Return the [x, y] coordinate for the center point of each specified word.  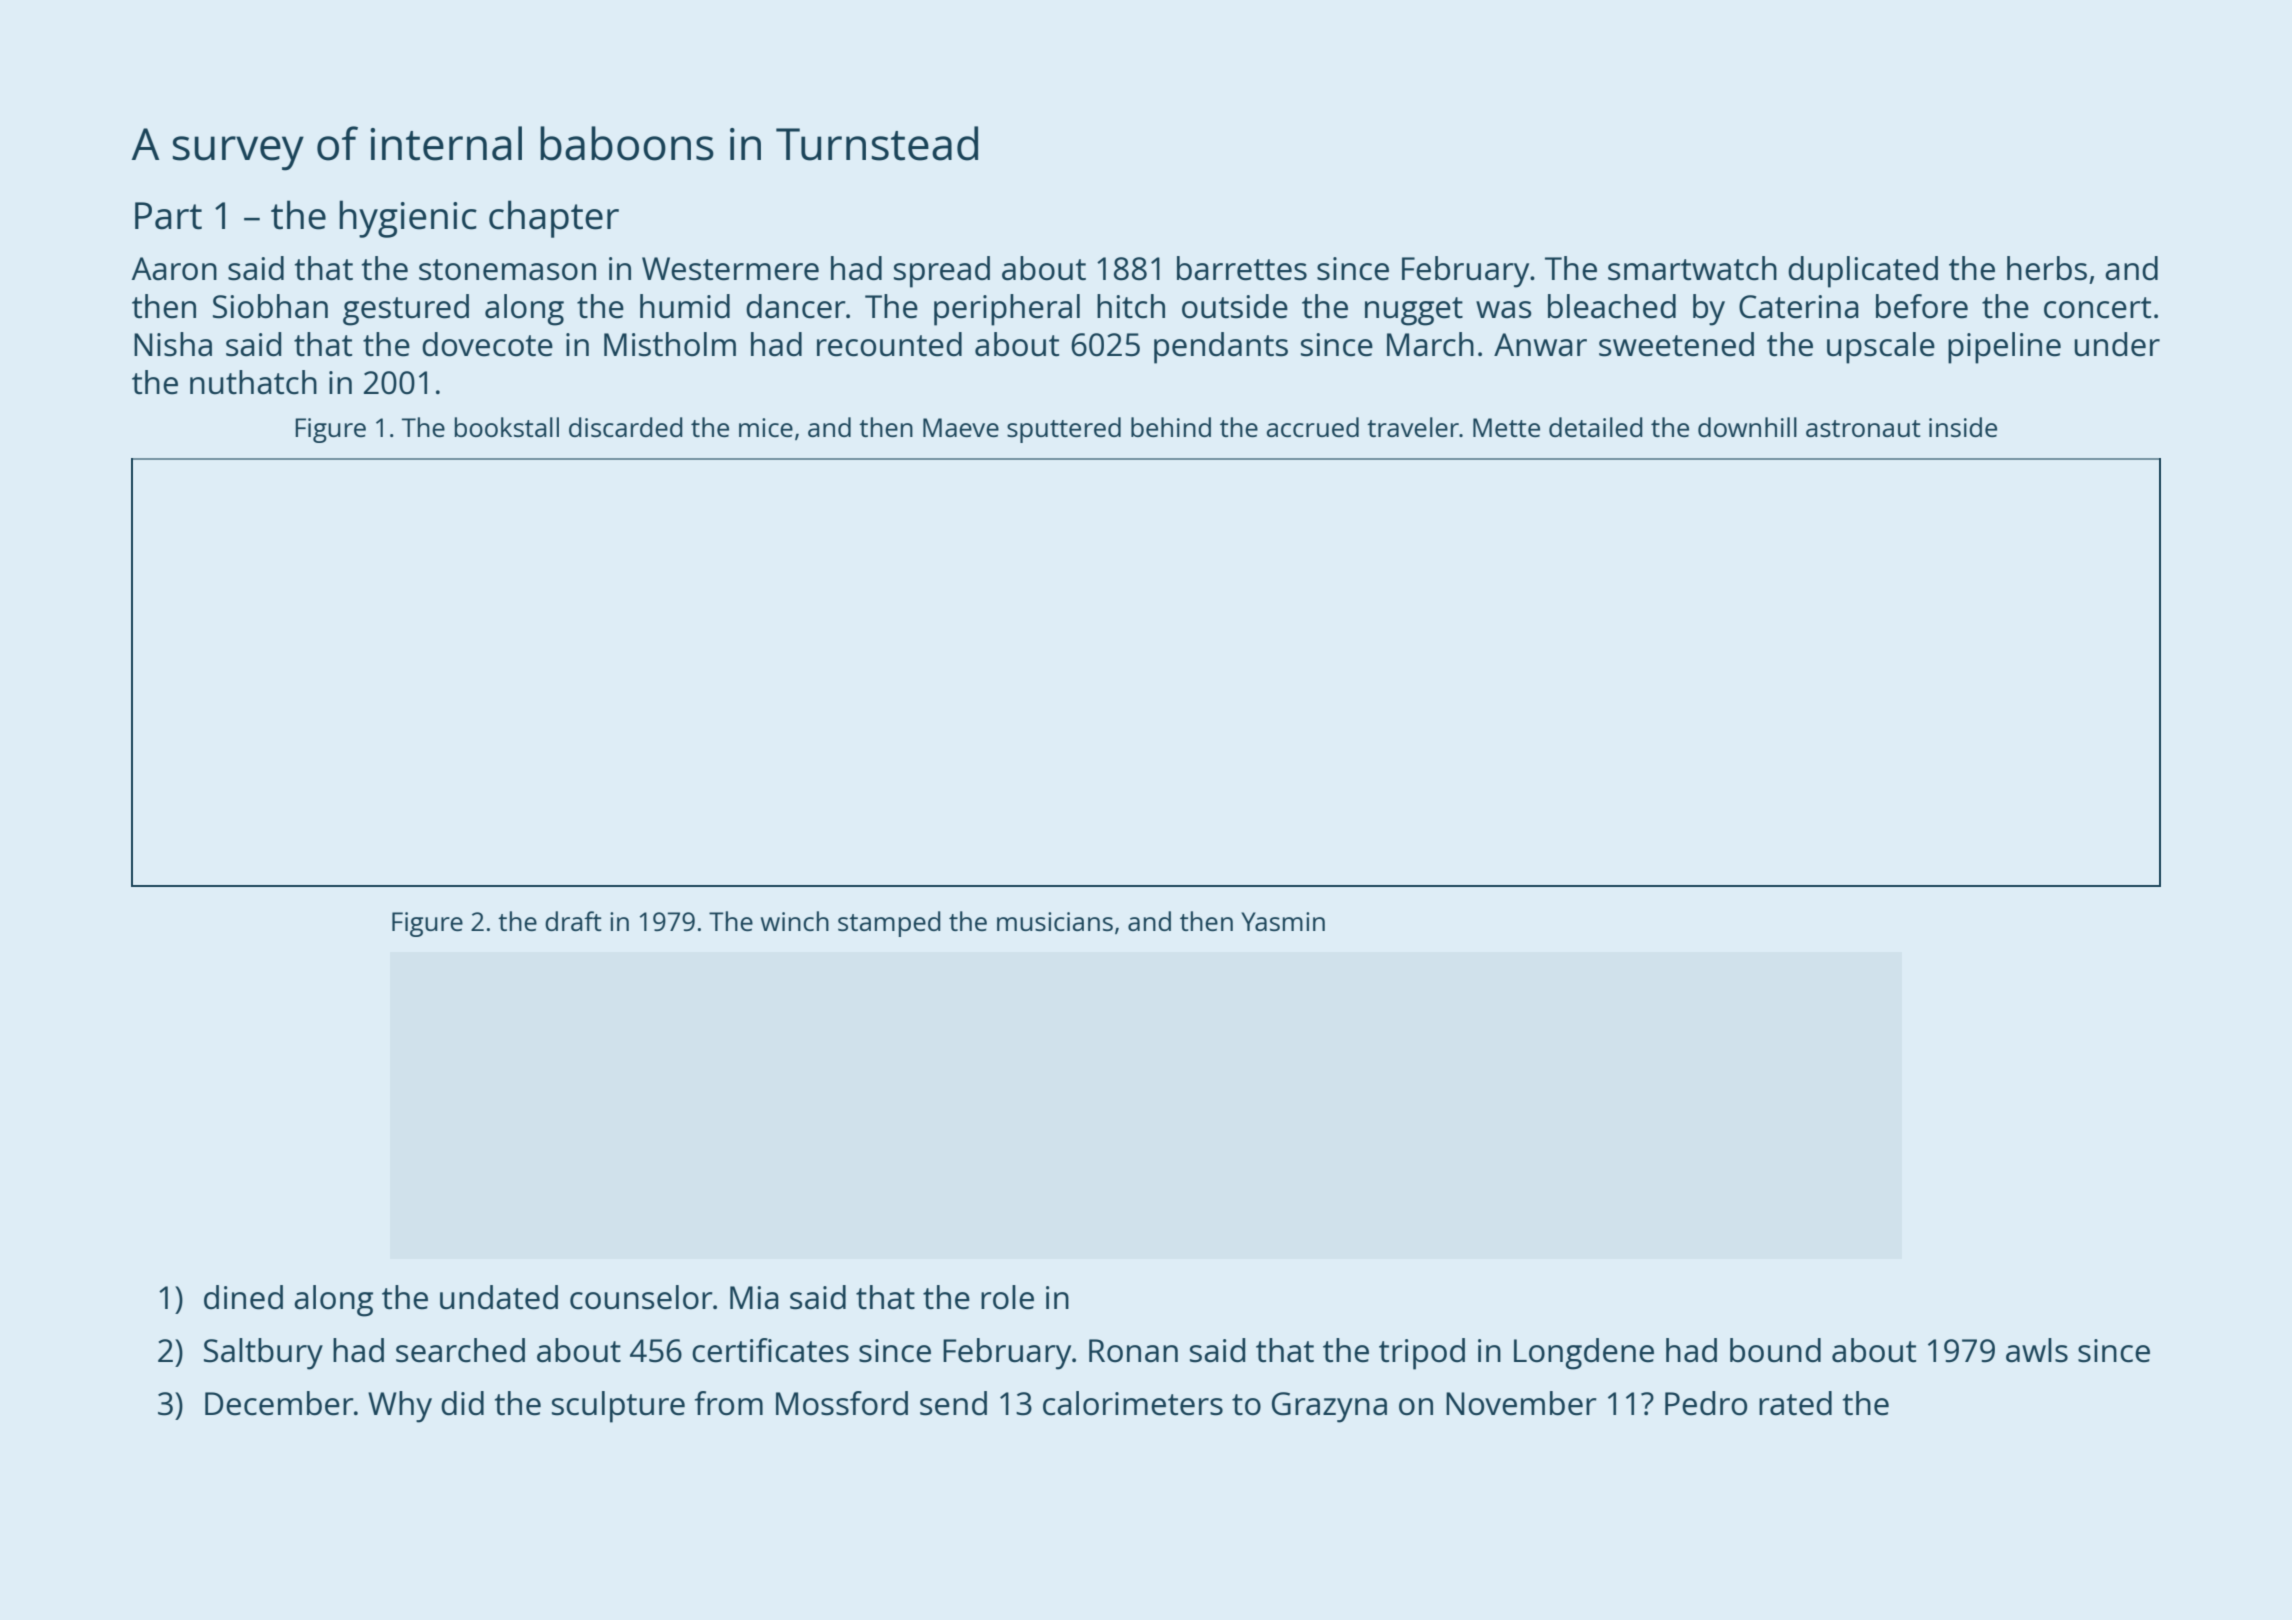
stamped [889, 924]
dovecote [487, 344]
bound [1775, 1350]
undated [499, 1297]
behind [1171, 427]
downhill [1747, 427]
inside [1963, 427]
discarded [626, 427]
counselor [641, 1297]
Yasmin [1283, 921]
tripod [1422, 1354]
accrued [1313, 427]
